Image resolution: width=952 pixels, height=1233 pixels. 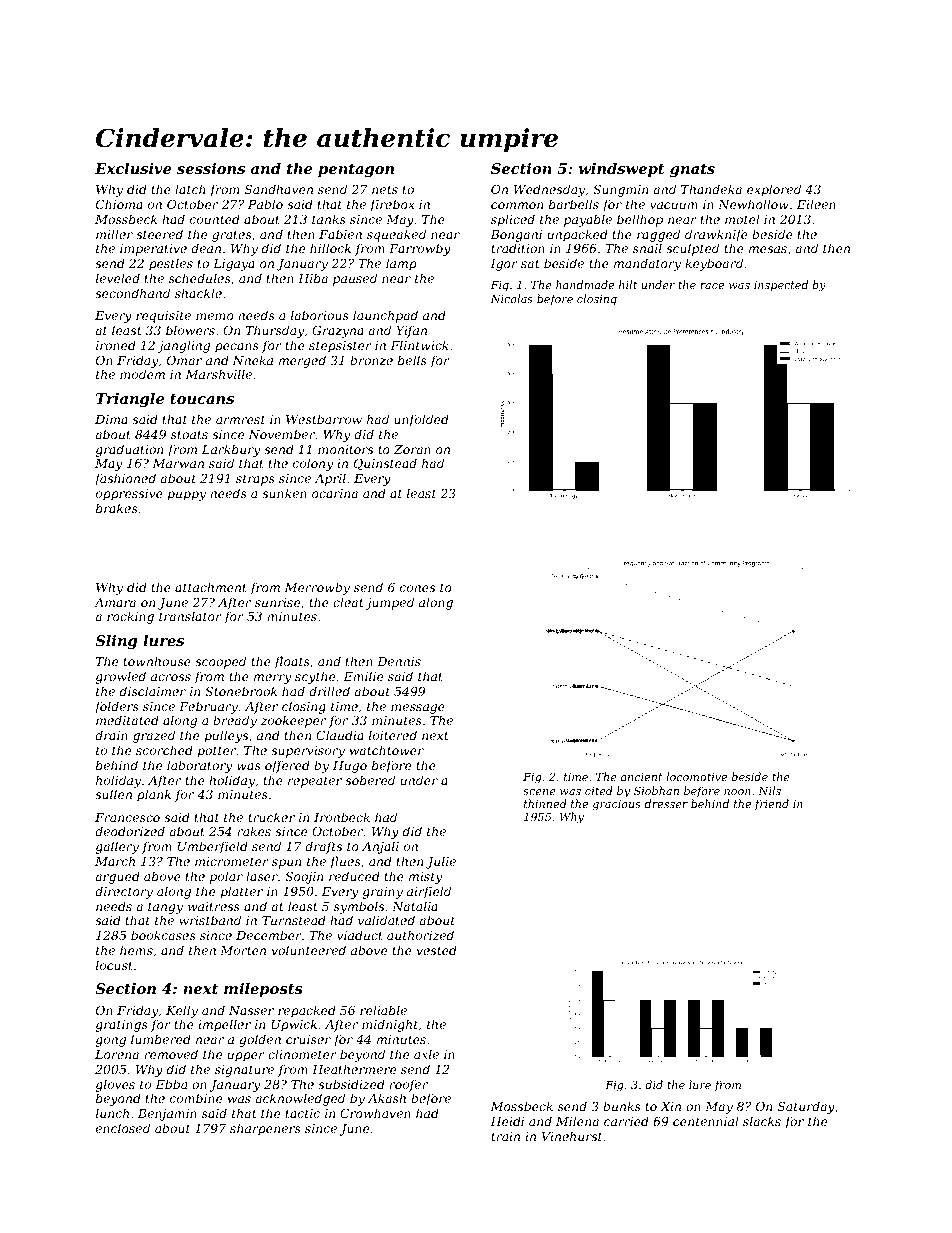 I want to click on friend, so click(x=772, y=804).
